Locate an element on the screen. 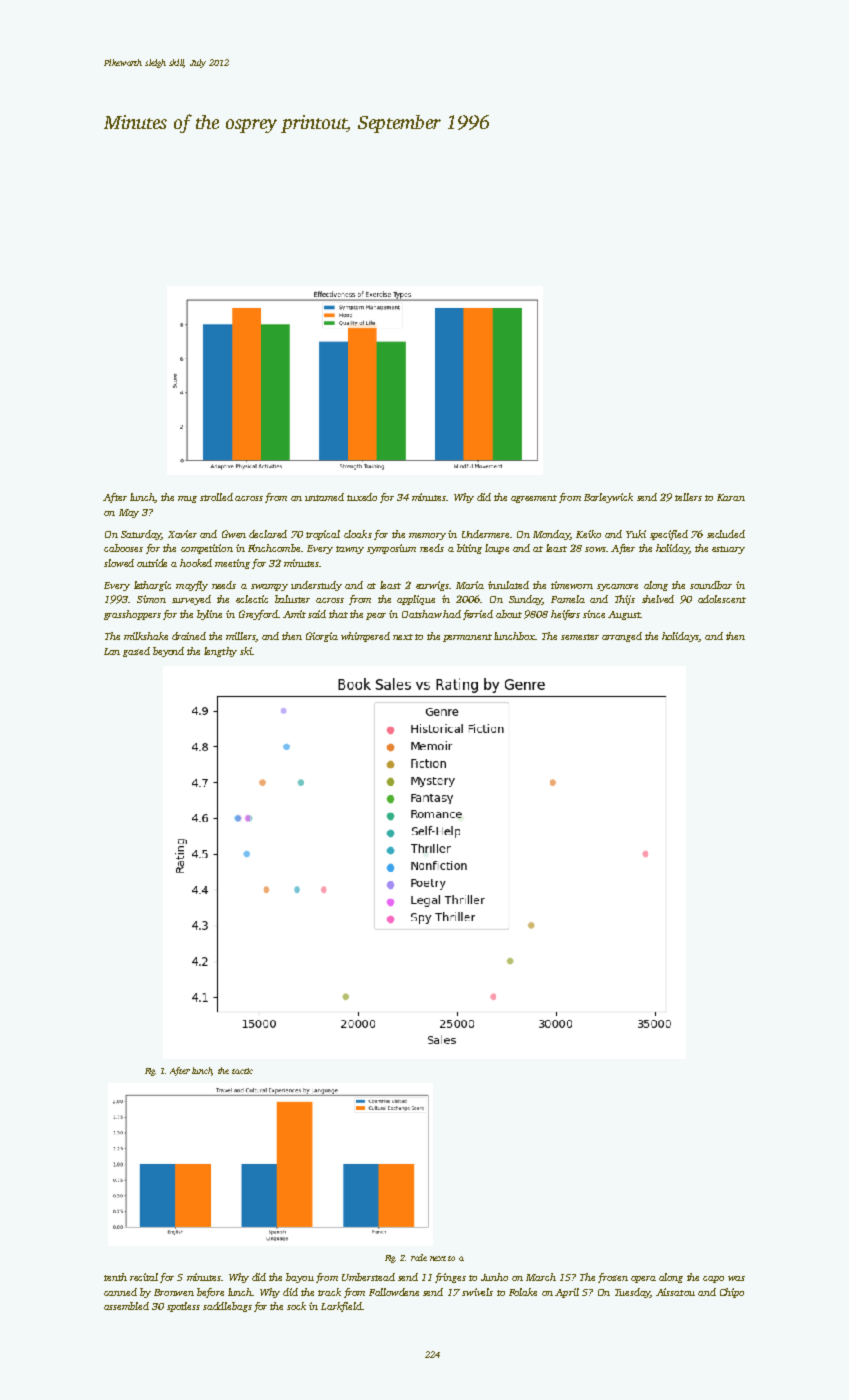 The width and height of the screenshot is (849, 1400). tactic is located at coordinates (242, 1071).
